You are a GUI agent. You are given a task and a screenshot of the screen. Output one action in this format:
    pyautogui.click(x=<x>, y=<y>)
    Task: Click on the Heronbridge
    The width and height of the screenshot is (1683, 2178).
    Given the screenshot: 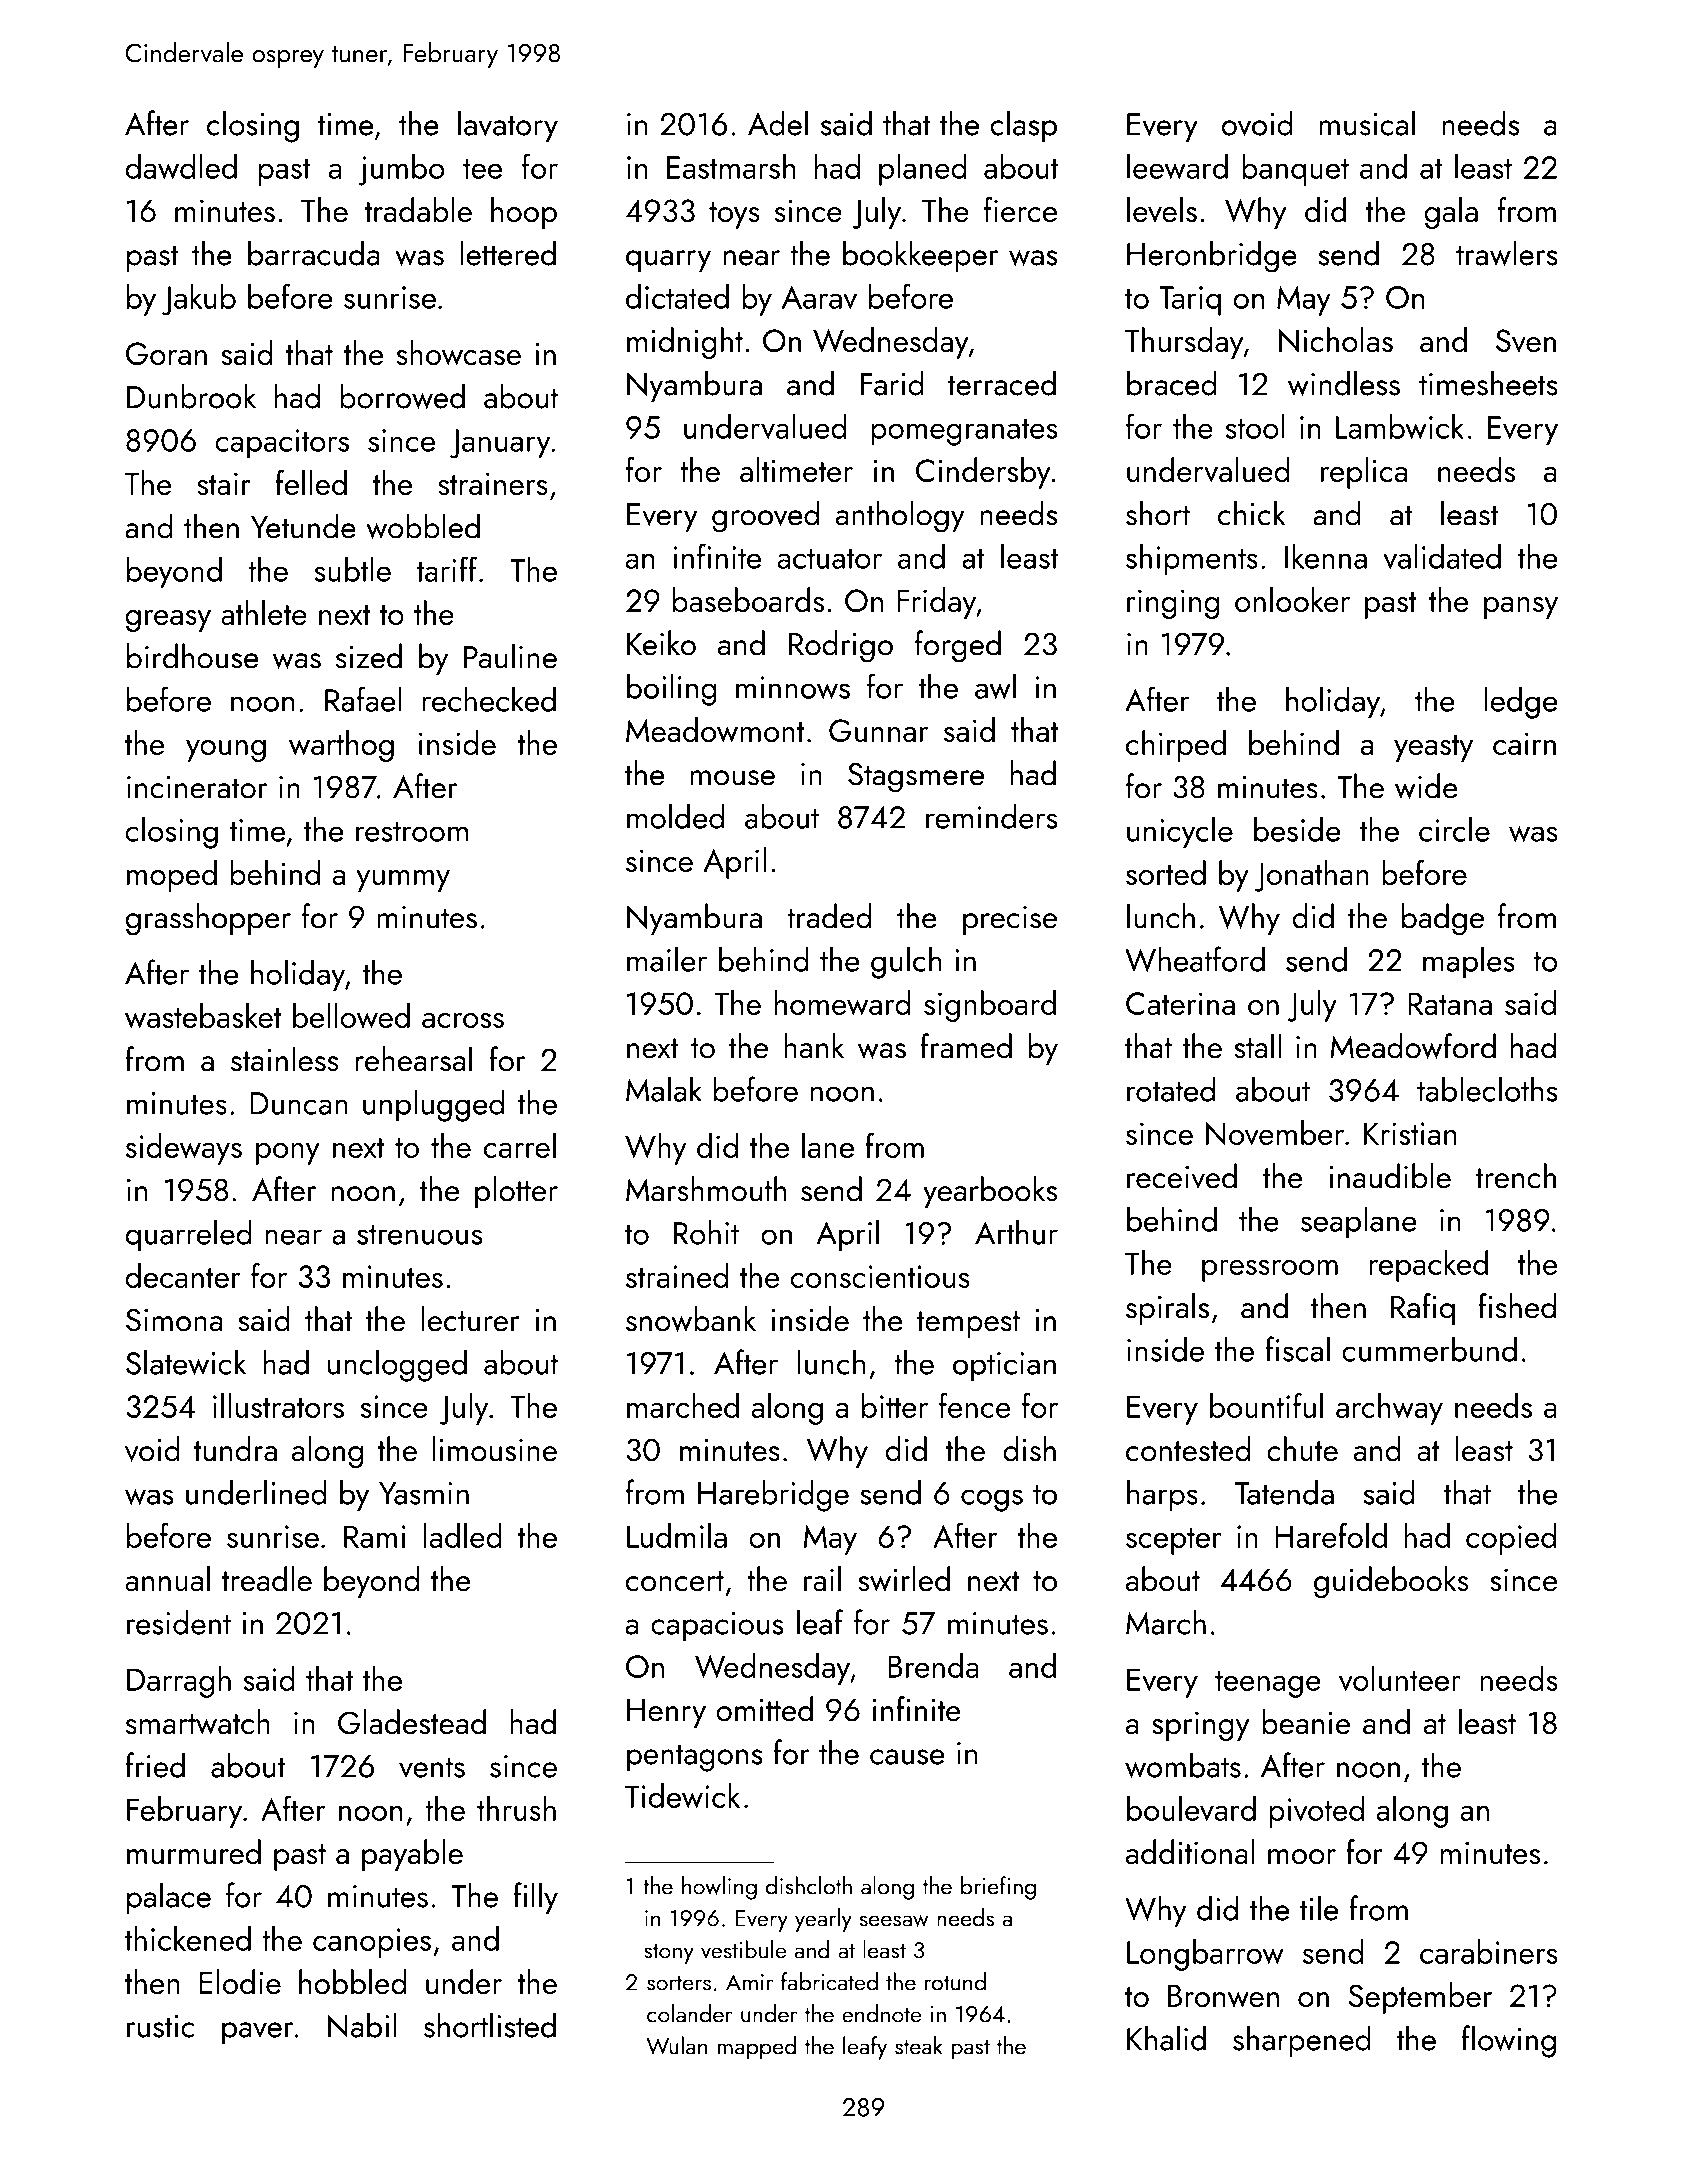 What is the action you would take?
    pyautogui.click(x=1212, y=256)
